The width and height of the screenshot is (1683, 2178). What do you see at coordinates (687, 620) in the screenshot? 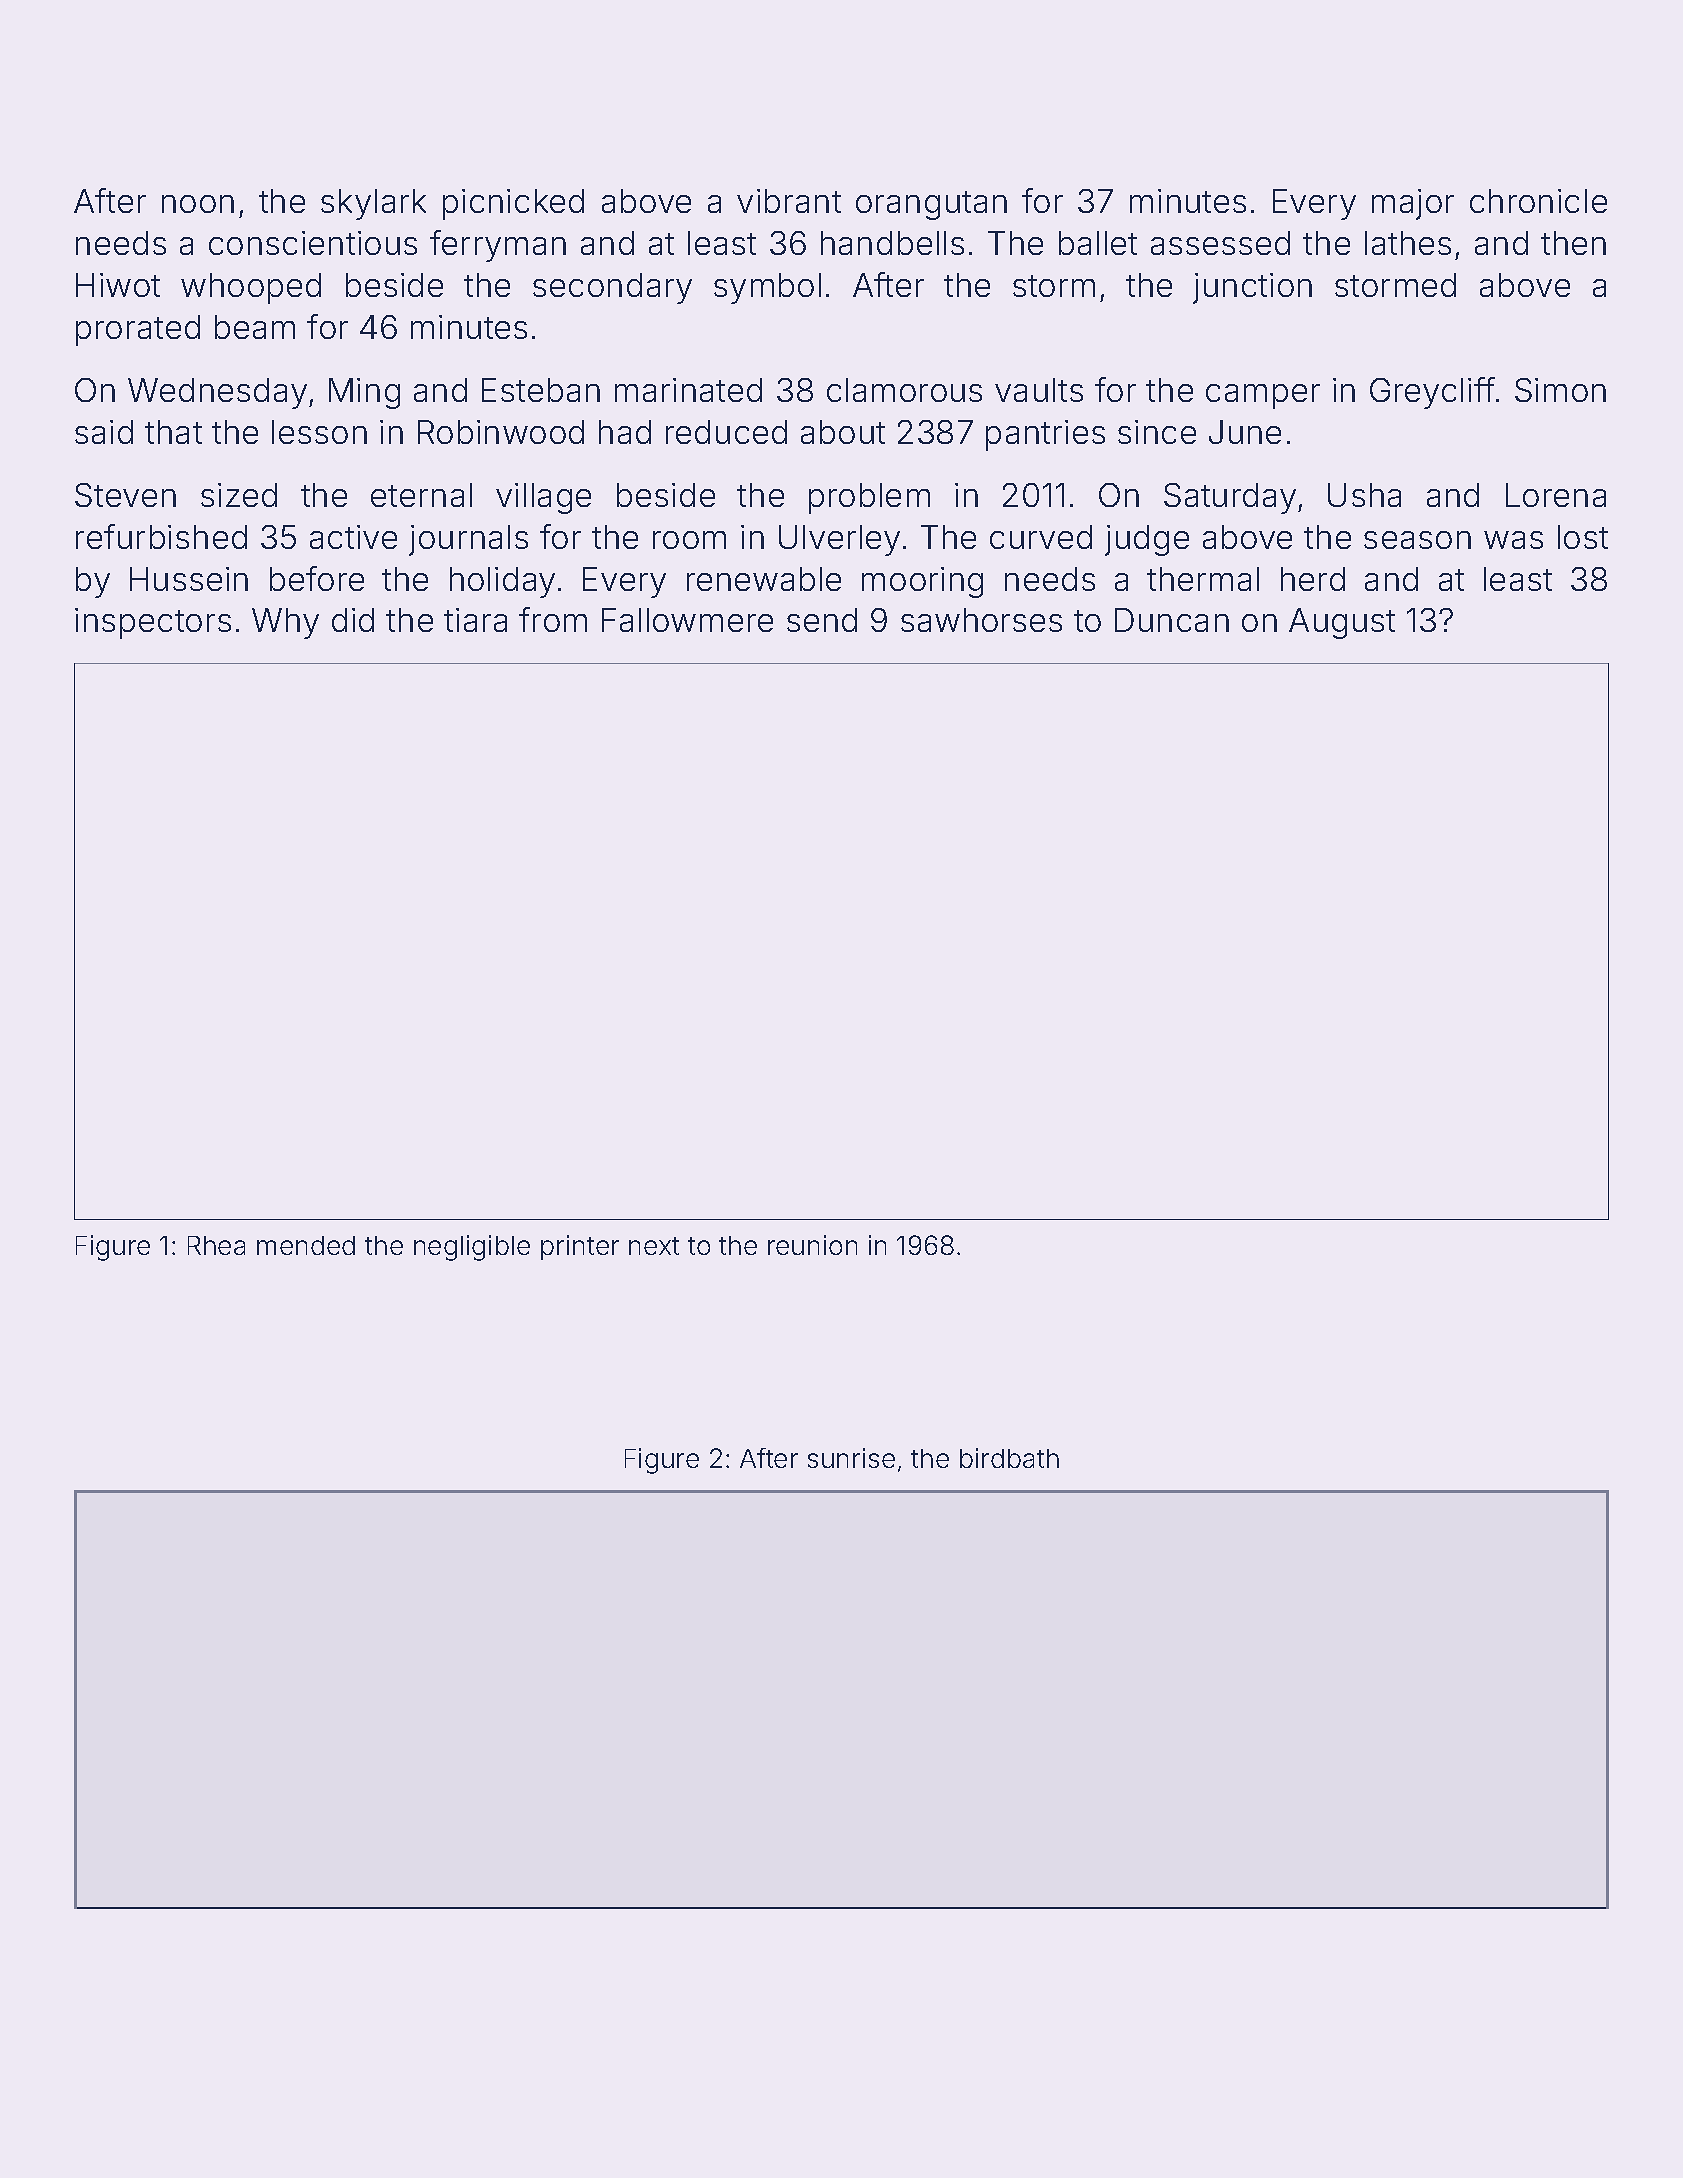
I see `Fallowmere` at bounding box center [687, 620].
